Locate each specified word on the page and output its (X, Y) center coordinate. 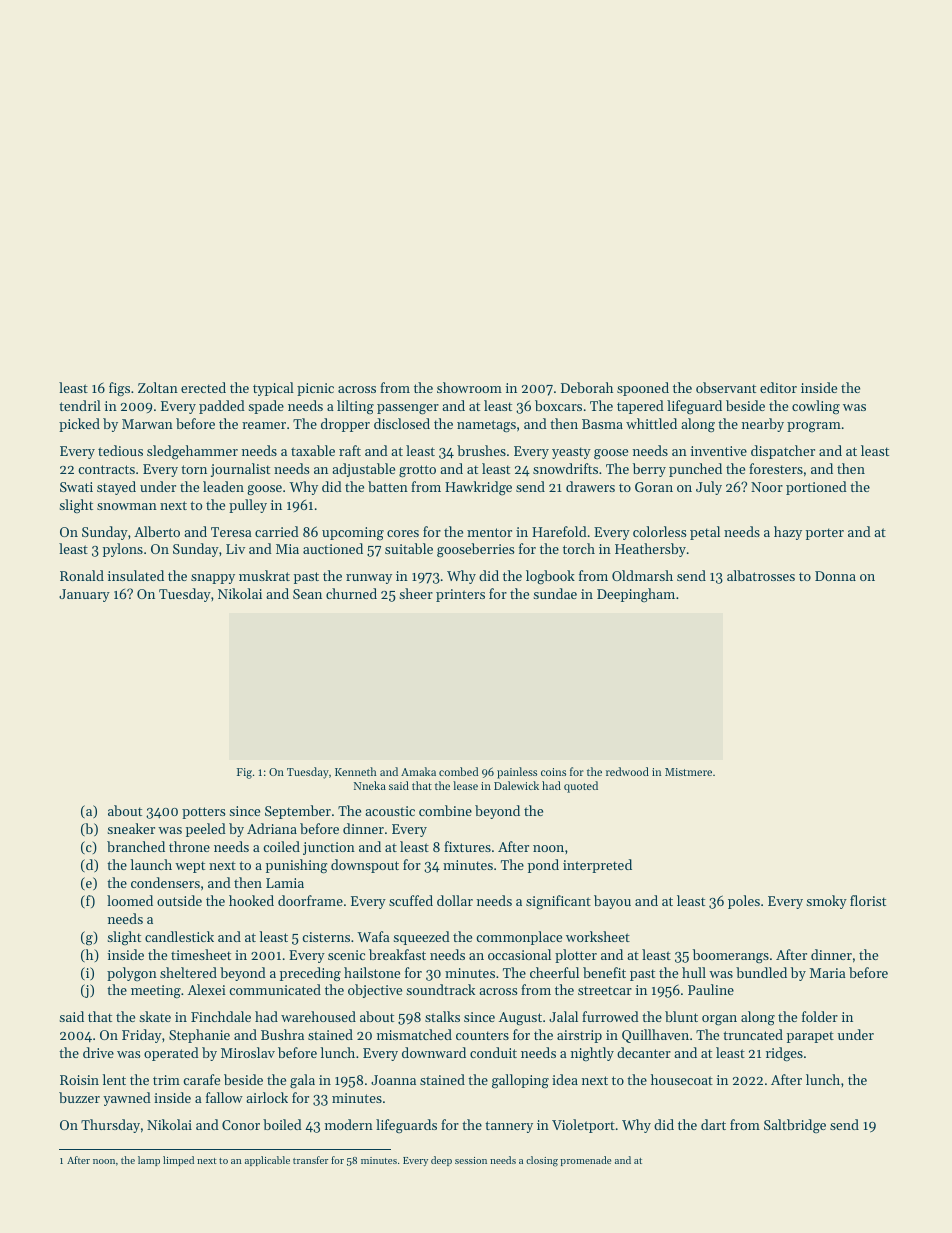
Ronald (82, 575)
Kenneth (356, 771)
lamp (149, 1161)
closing (542, 1161)
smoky (826, 902)
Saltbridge (795, 1126)
